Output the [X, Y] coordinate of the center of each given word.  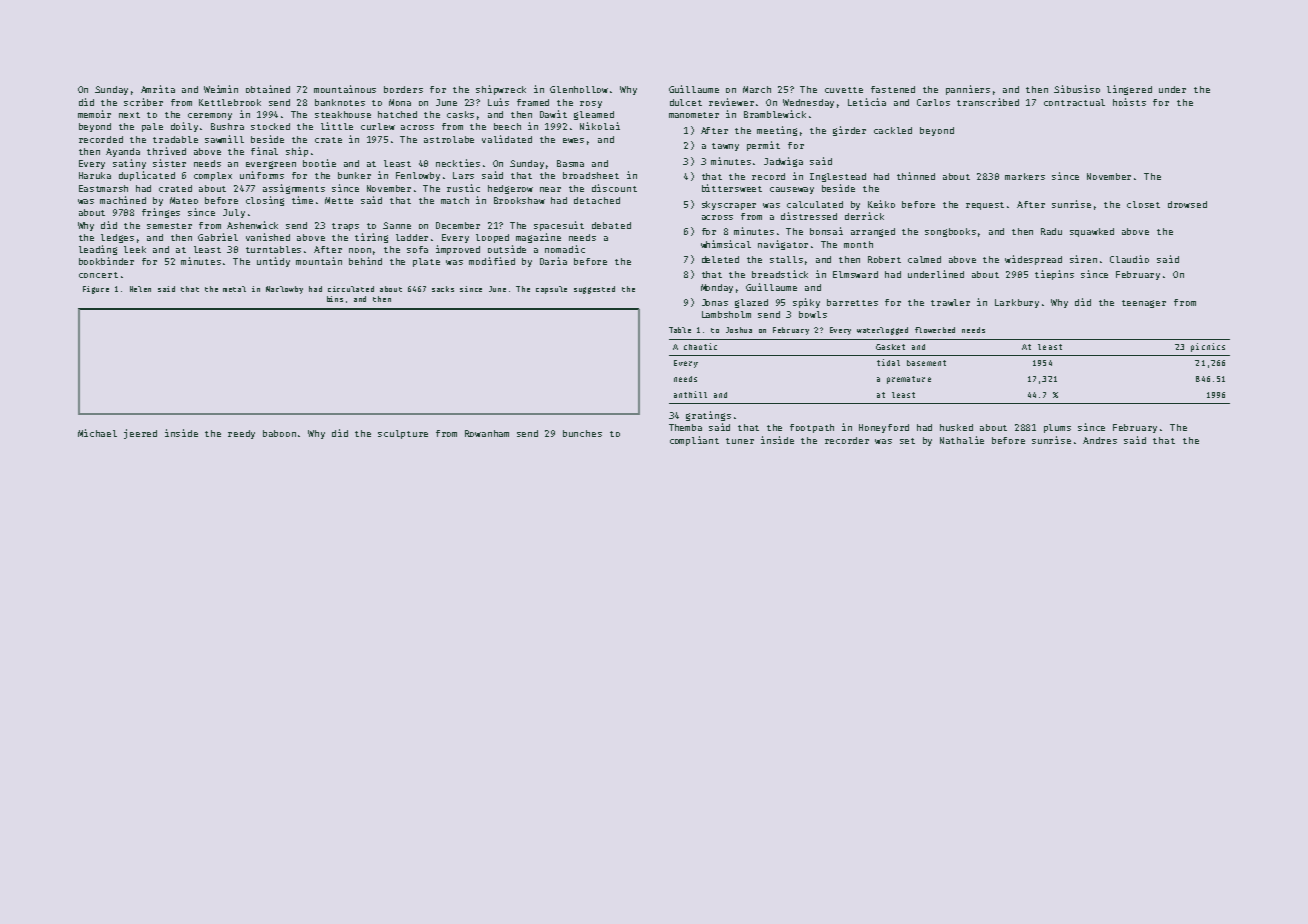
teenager [1144, 304]
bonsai [826, 231]
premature [909, 380]
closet [1143, 204]
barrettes [852, 302]
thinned [916, 176]
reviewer [731, 102]
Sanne [397, 225]
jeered [140, 434]
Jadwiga [783, 162]
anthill [690, 394]
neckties [458, 163]
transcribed [988, 102]
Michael [97, 433]
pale [152, 127]
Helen [140, 289]
